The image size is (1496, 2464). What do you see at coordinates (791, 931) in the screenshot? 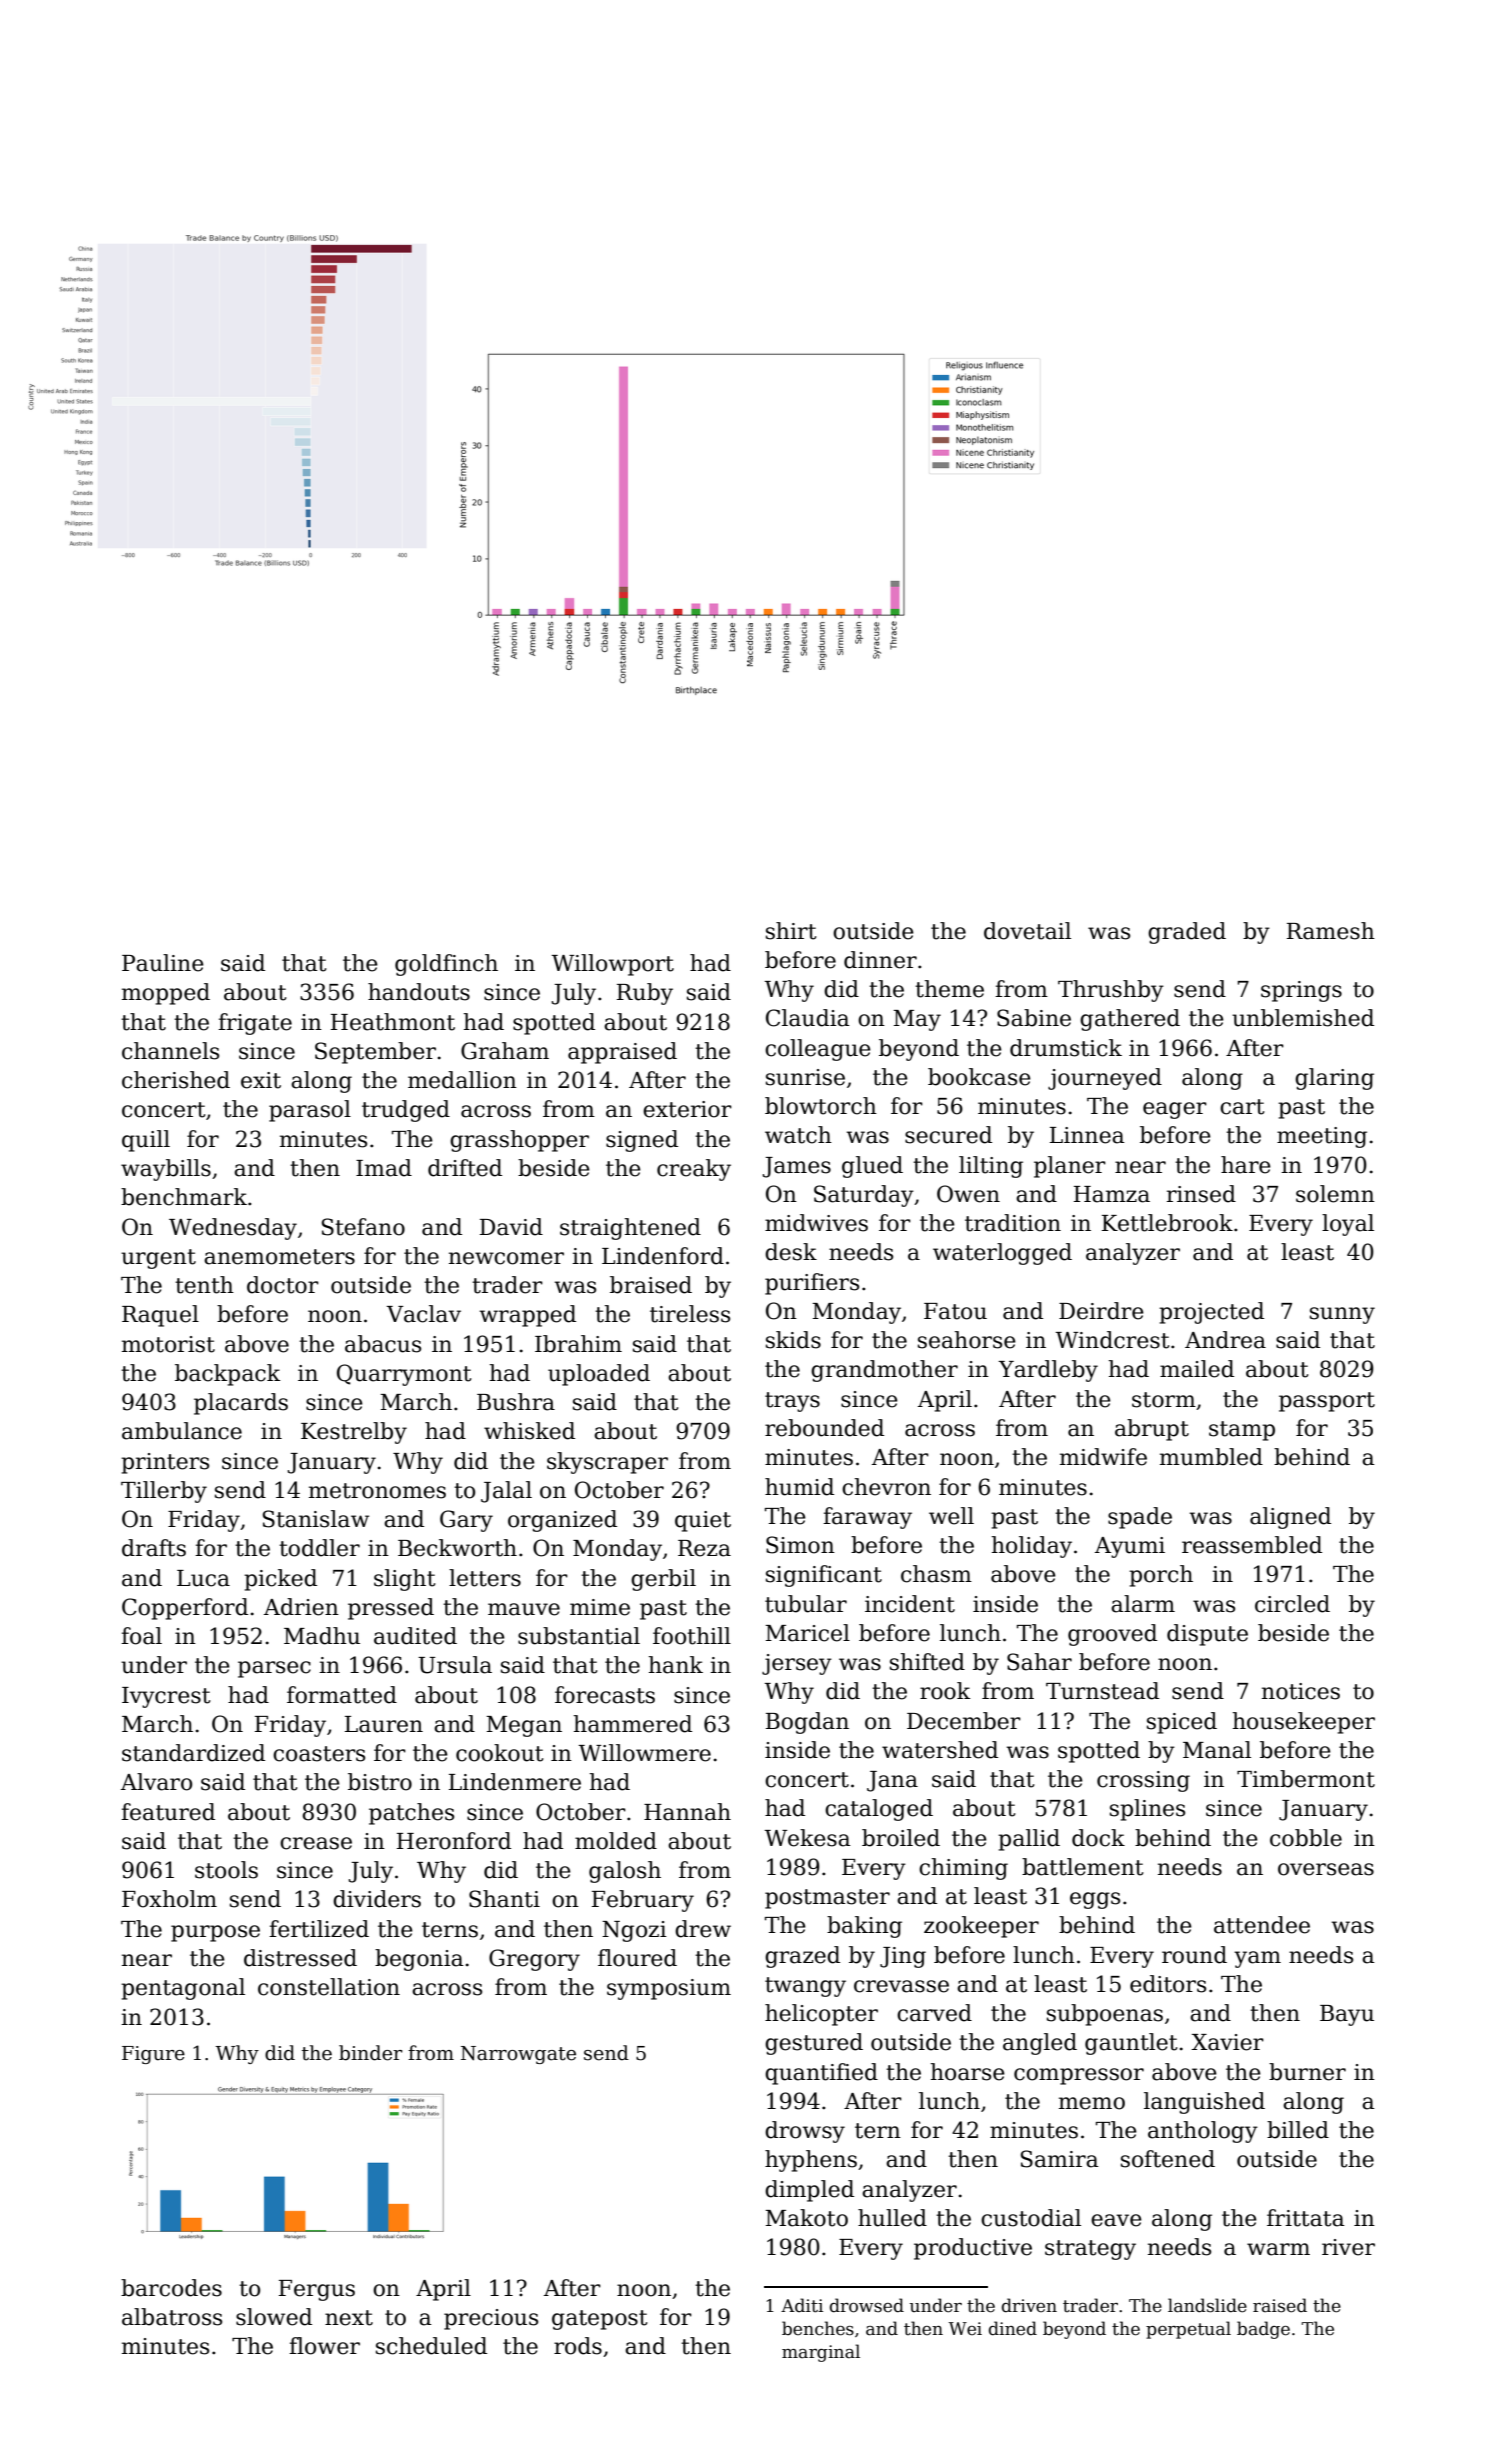
I see `shirt` at bounding box center [791, 931].
